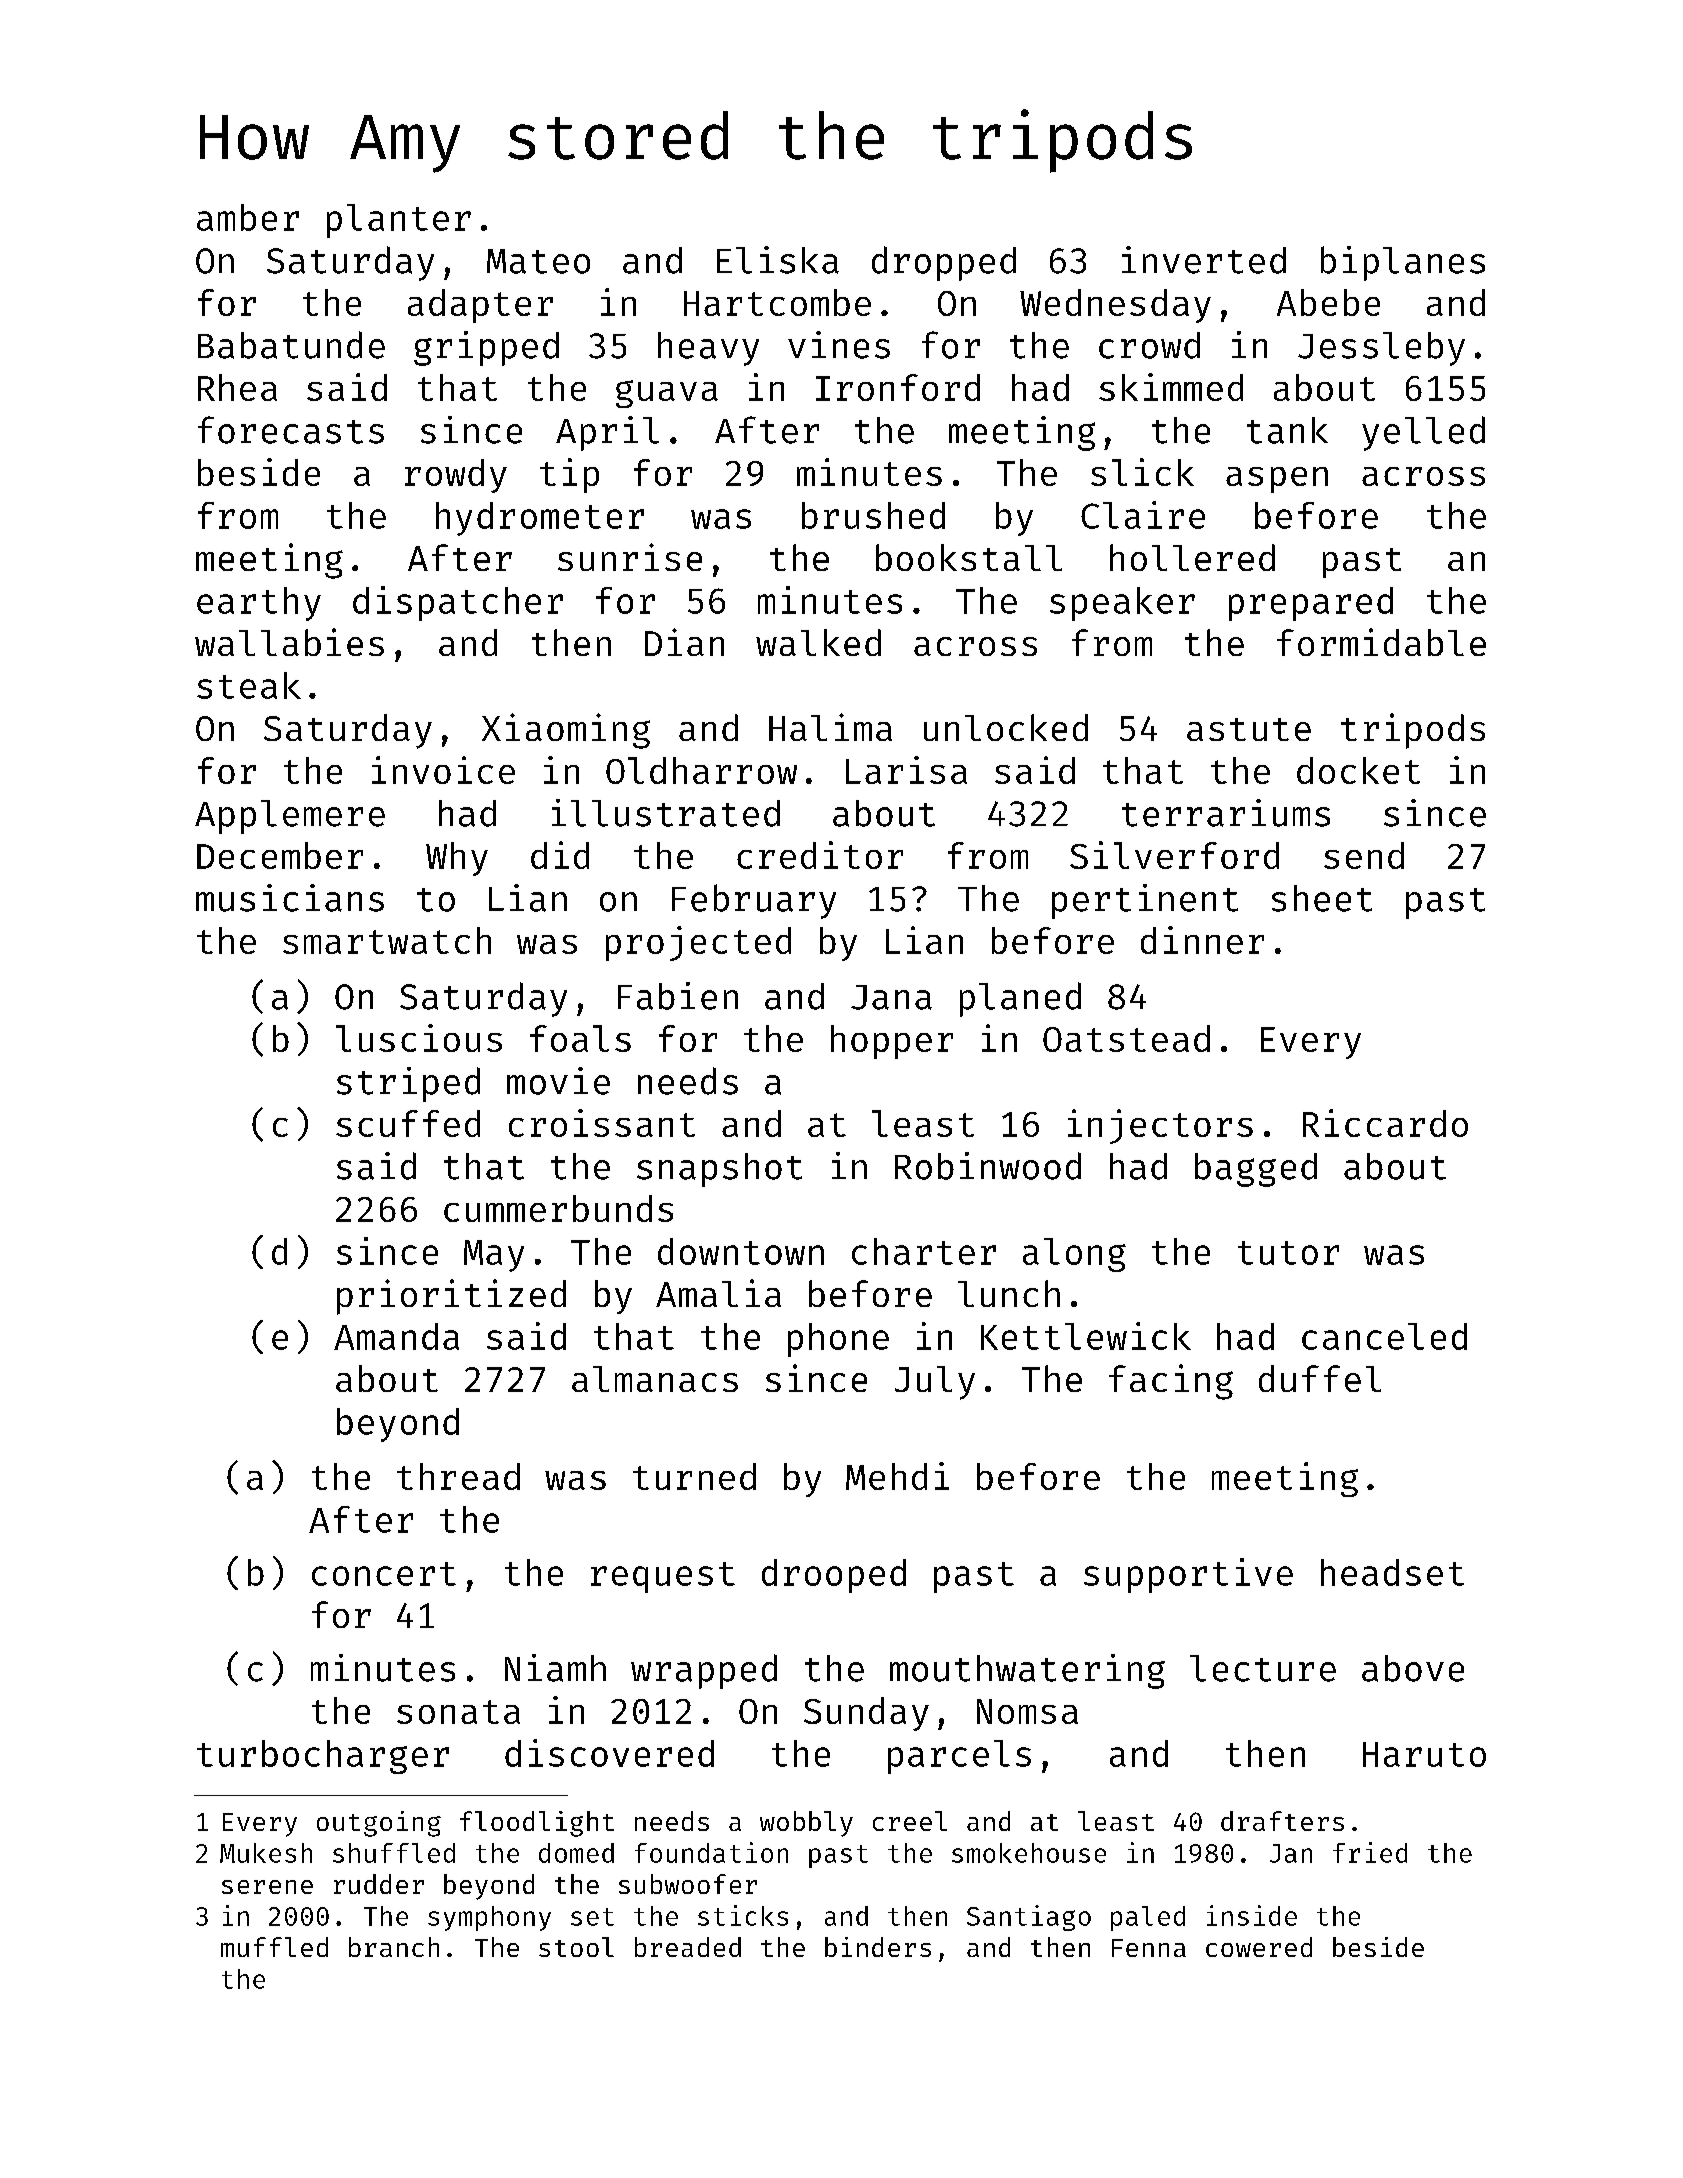 Image resolution: width=1683 pixels, height=2178 pixels. Describe the element at coordinates (384, 1574) in the screenshot. I see `concert` at that location.
